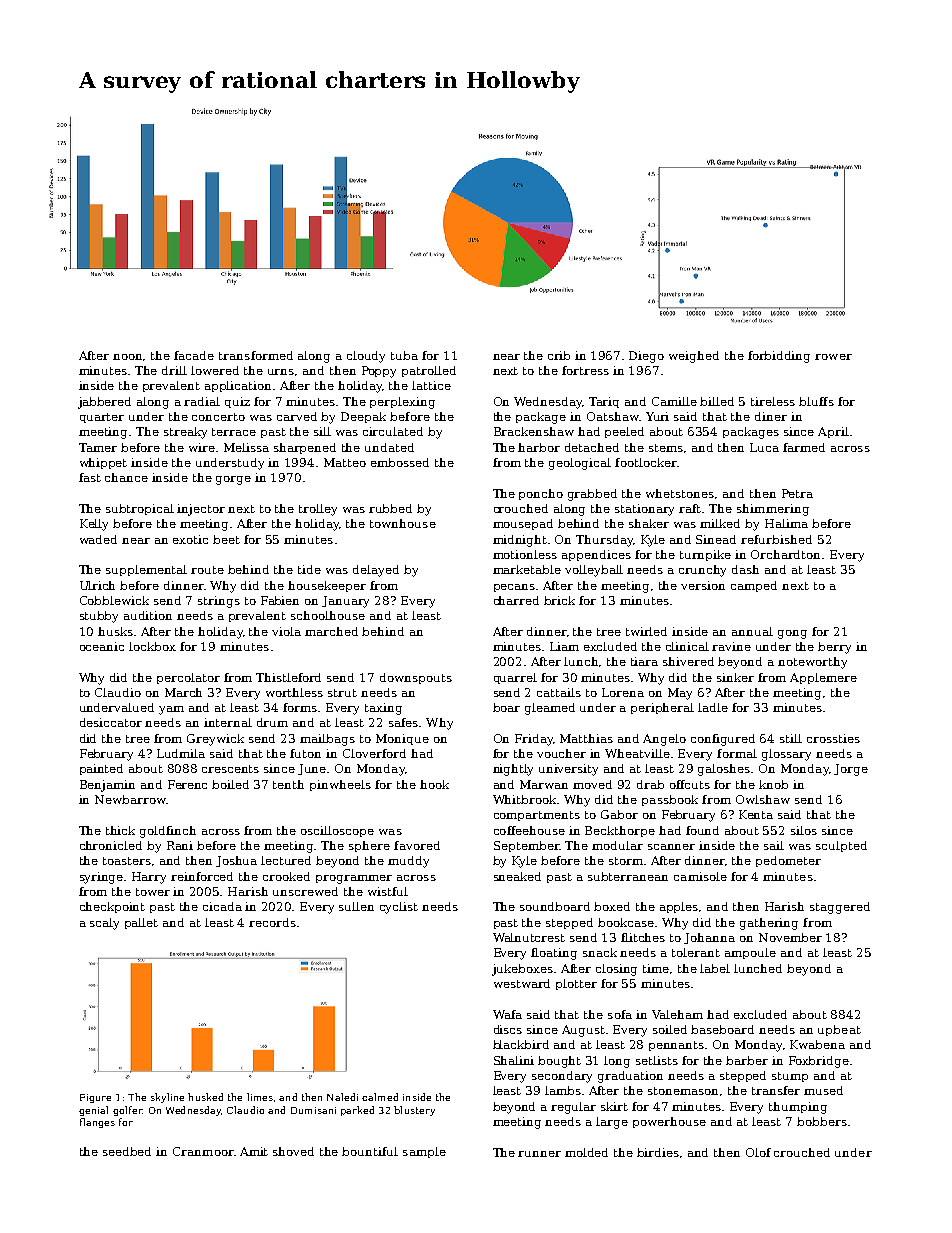 The width and height of the screenshot is (952, 1233). What do you see at coordinates (128, 357) in the screenshot?
I see `noon` at bounding box center [128, 357].
